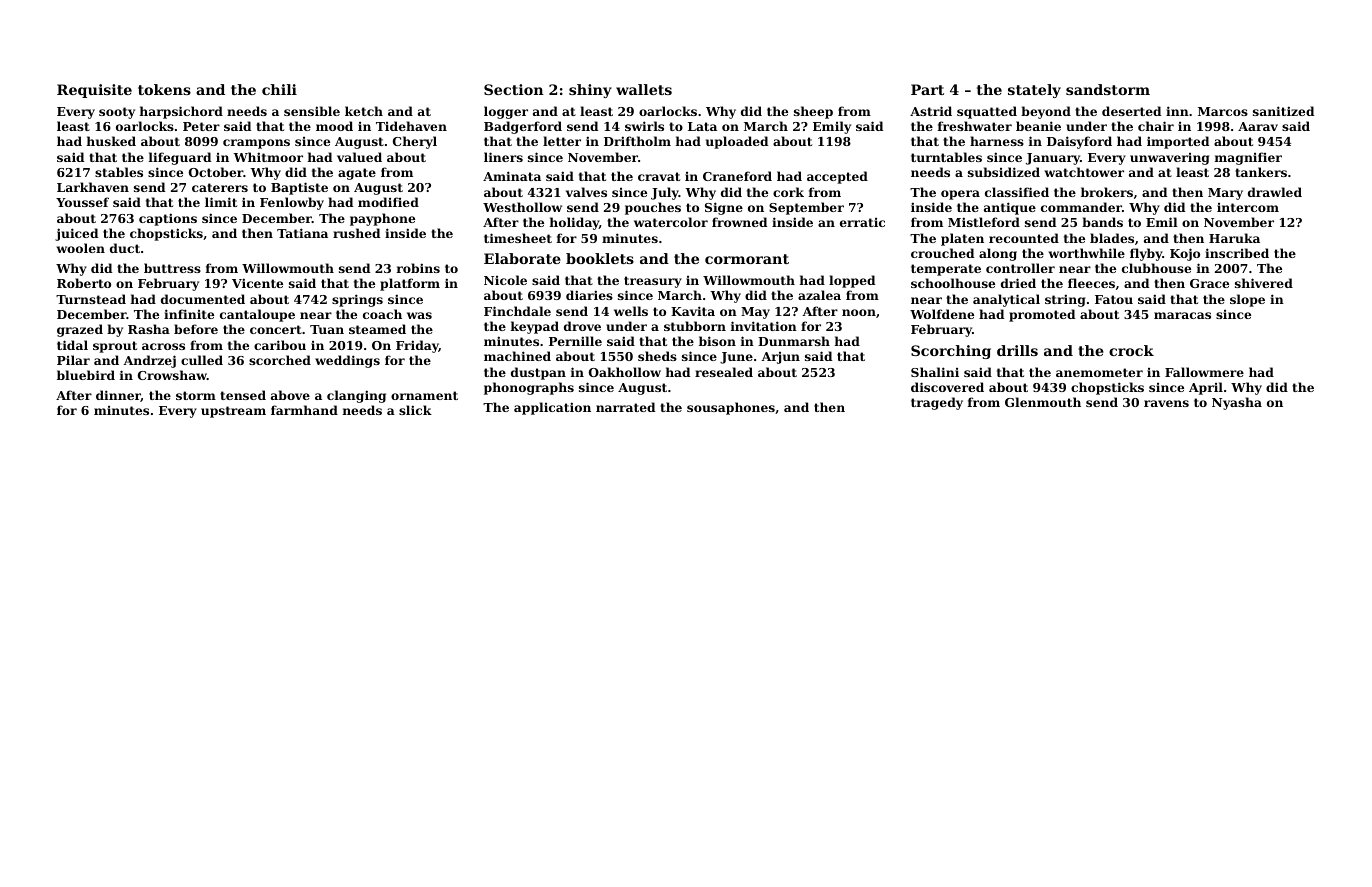 The height and width of the screenshot is (887, 1372). Describe the element at coordinates (505, 280) in the screenshot. I see `Nicole` at that location.
